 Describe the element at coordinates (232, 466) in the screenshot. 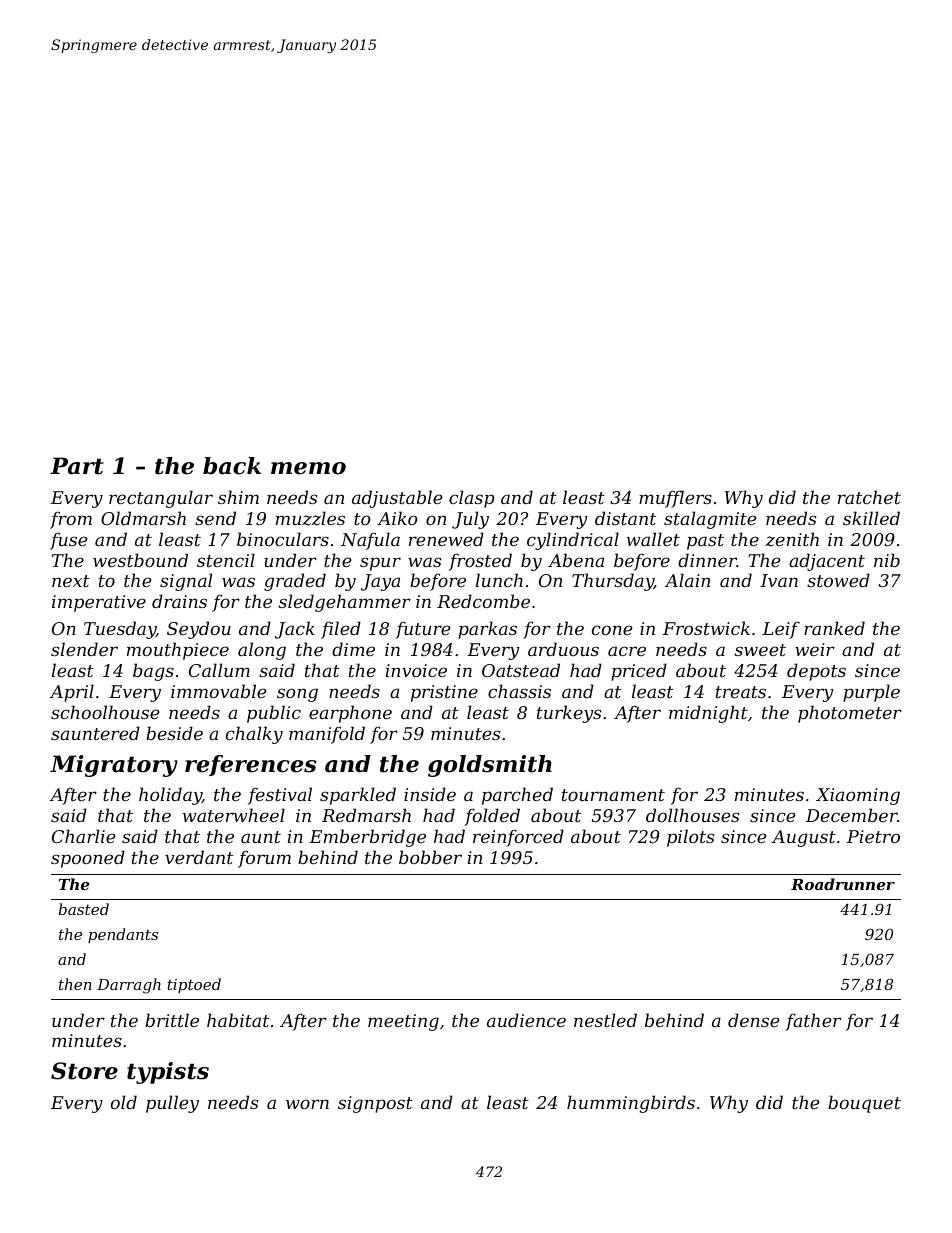

I see `back` at that location.
